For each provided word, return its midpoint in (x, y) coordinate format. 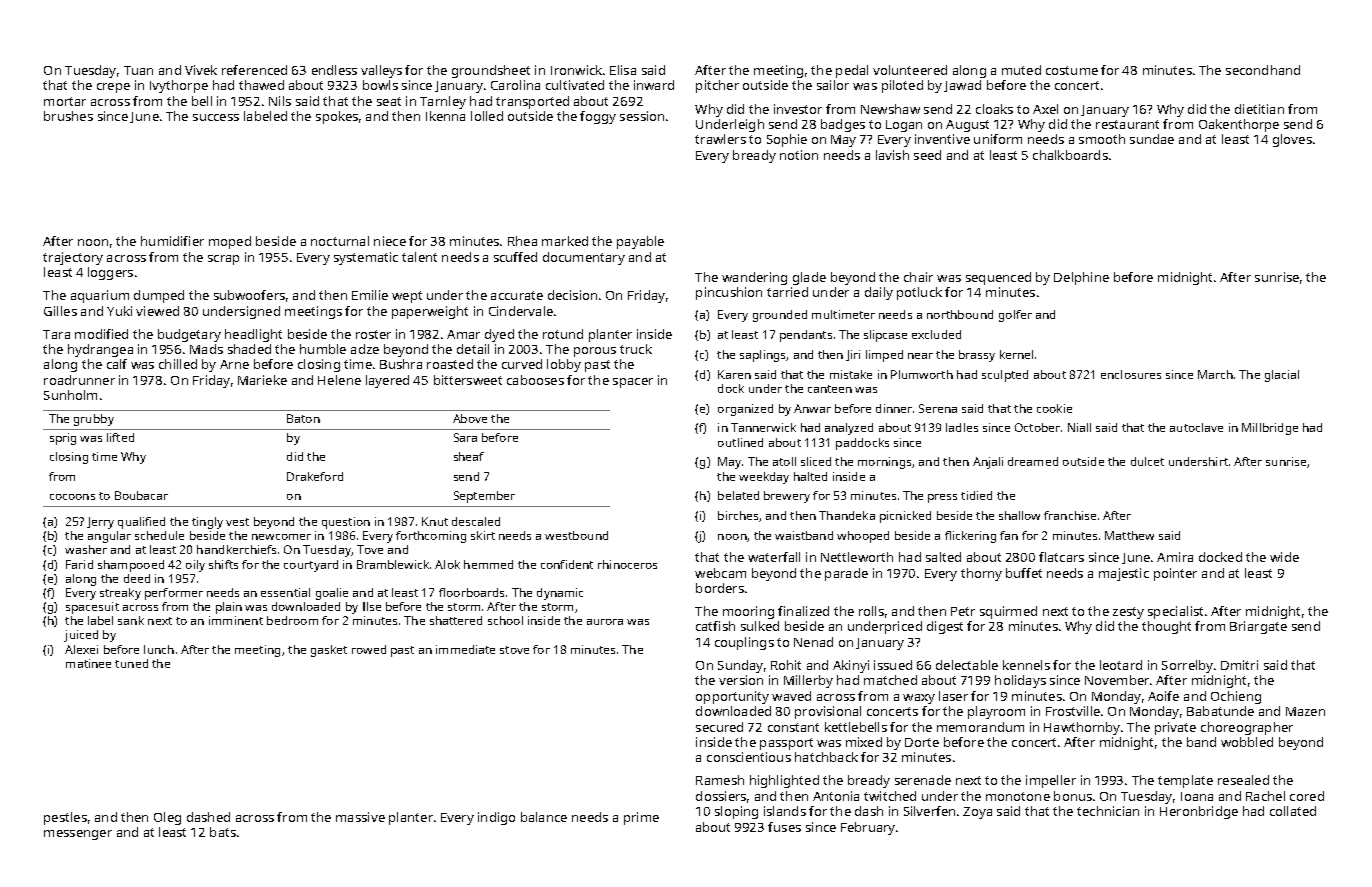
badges (843, 125)
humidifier (172, 241)
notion (799, 155)
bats (223, 832)
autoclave (1196, 427)
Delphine (1081, 278)
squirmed (1008, 612)
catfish (715, 626)
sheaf (469, 456)
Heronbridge (1199, 812)
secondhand (1263, 70)
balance (544, 817)
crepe (113, 88)
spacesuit (92, 608)
